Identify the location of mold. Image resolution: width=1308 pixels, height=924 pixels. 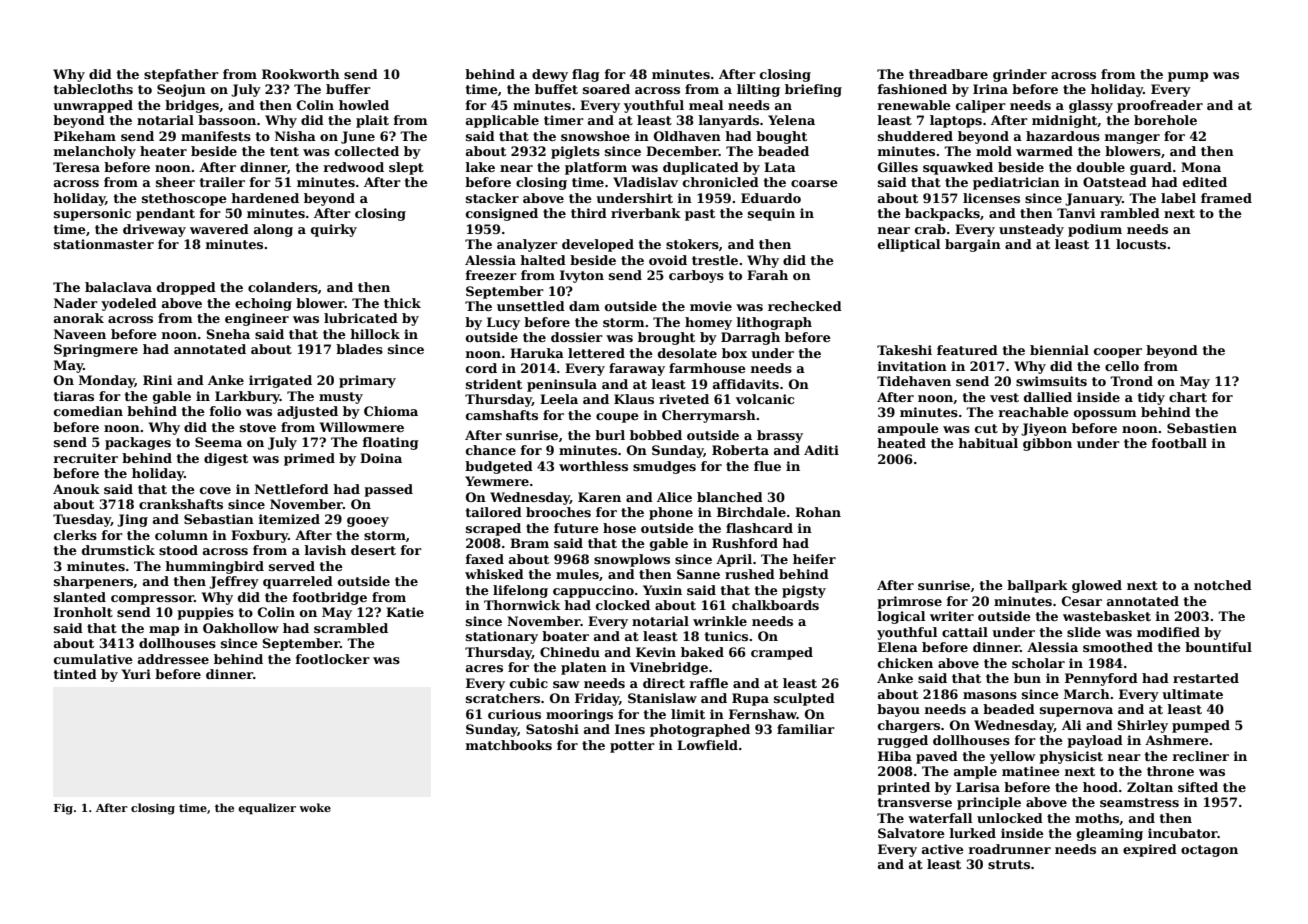
(994, 151).
